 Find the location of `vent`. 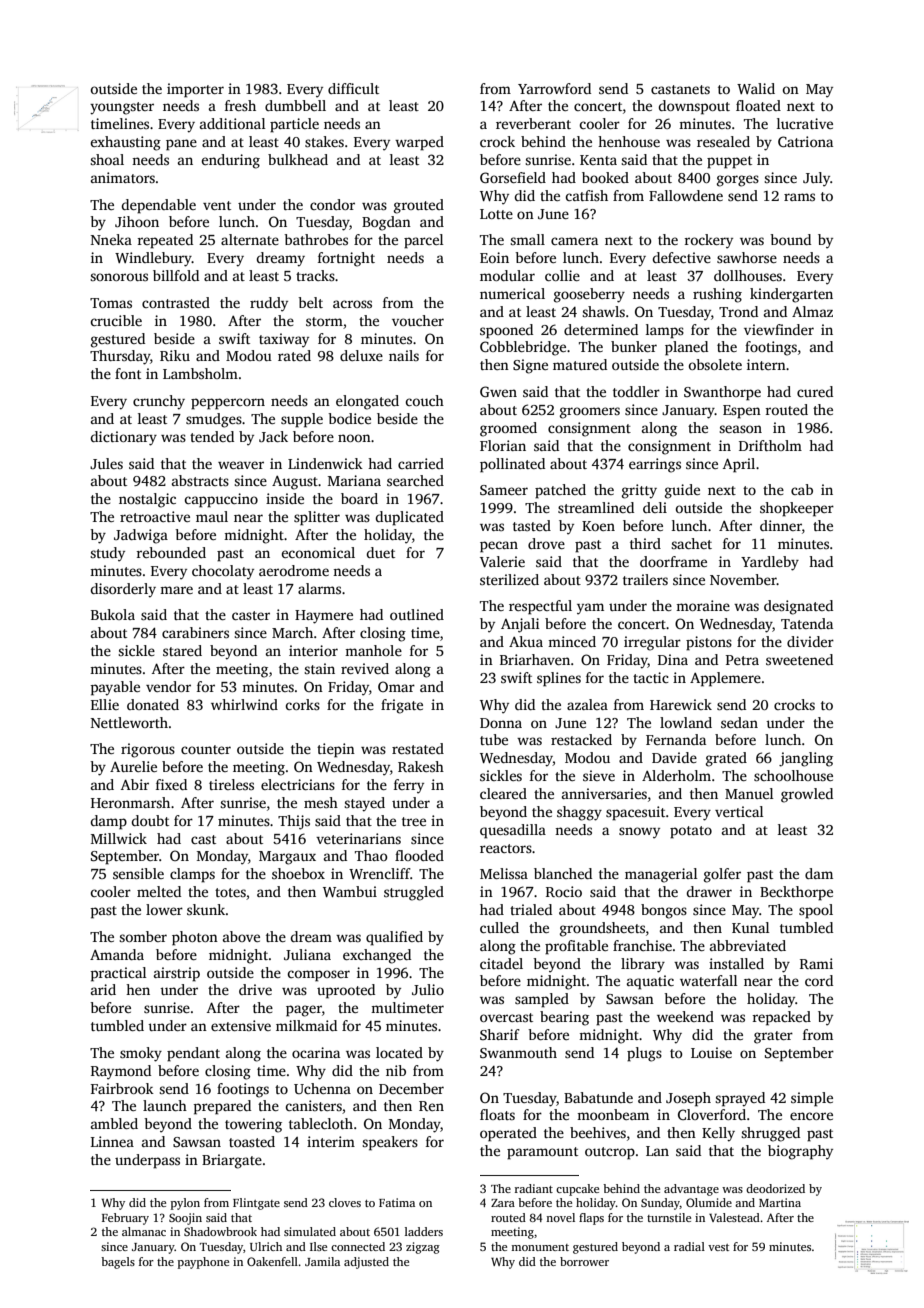

vent is located at coordinates (217, 205).
